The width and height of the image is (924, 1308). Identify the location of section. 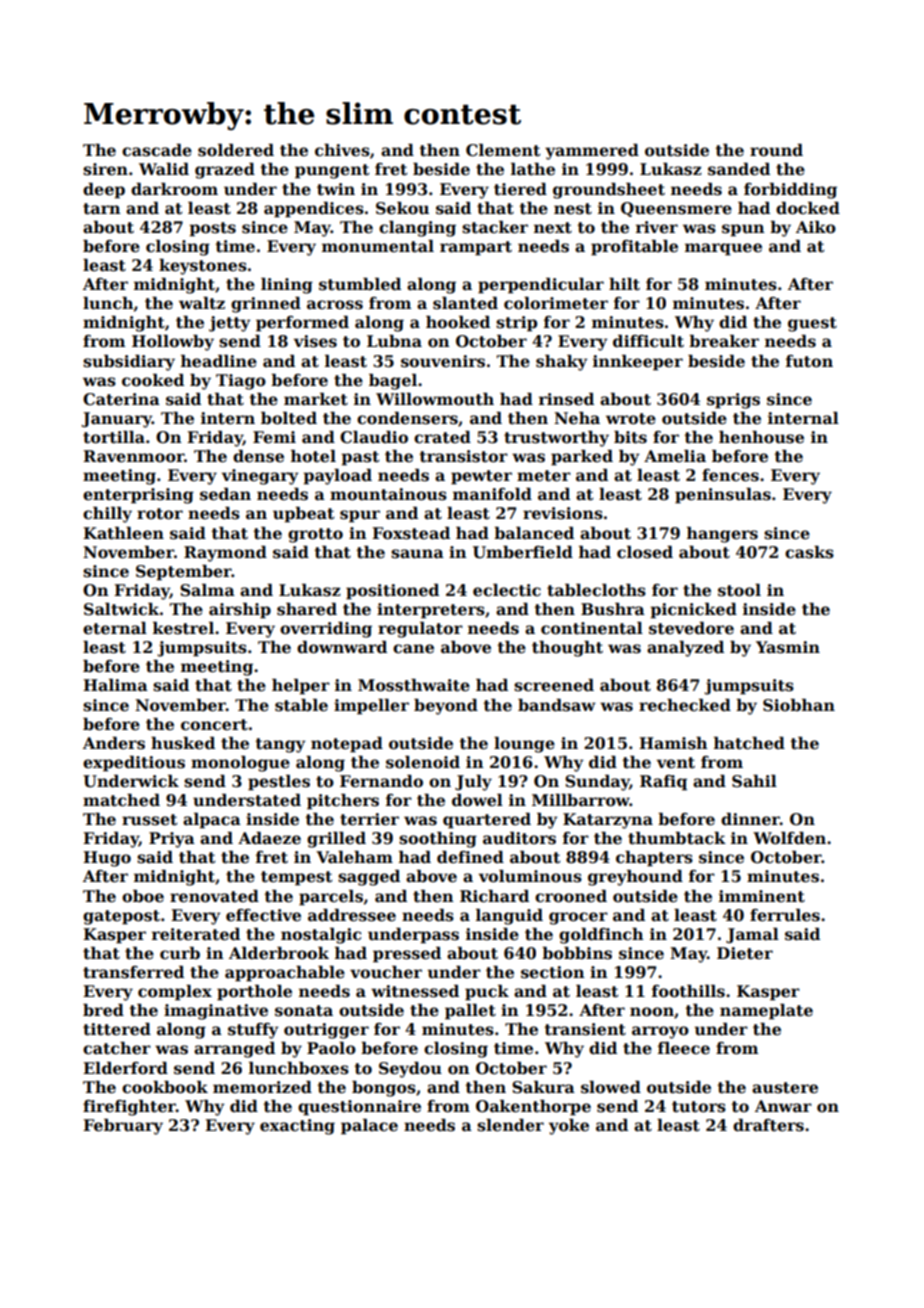
(553, 972).
